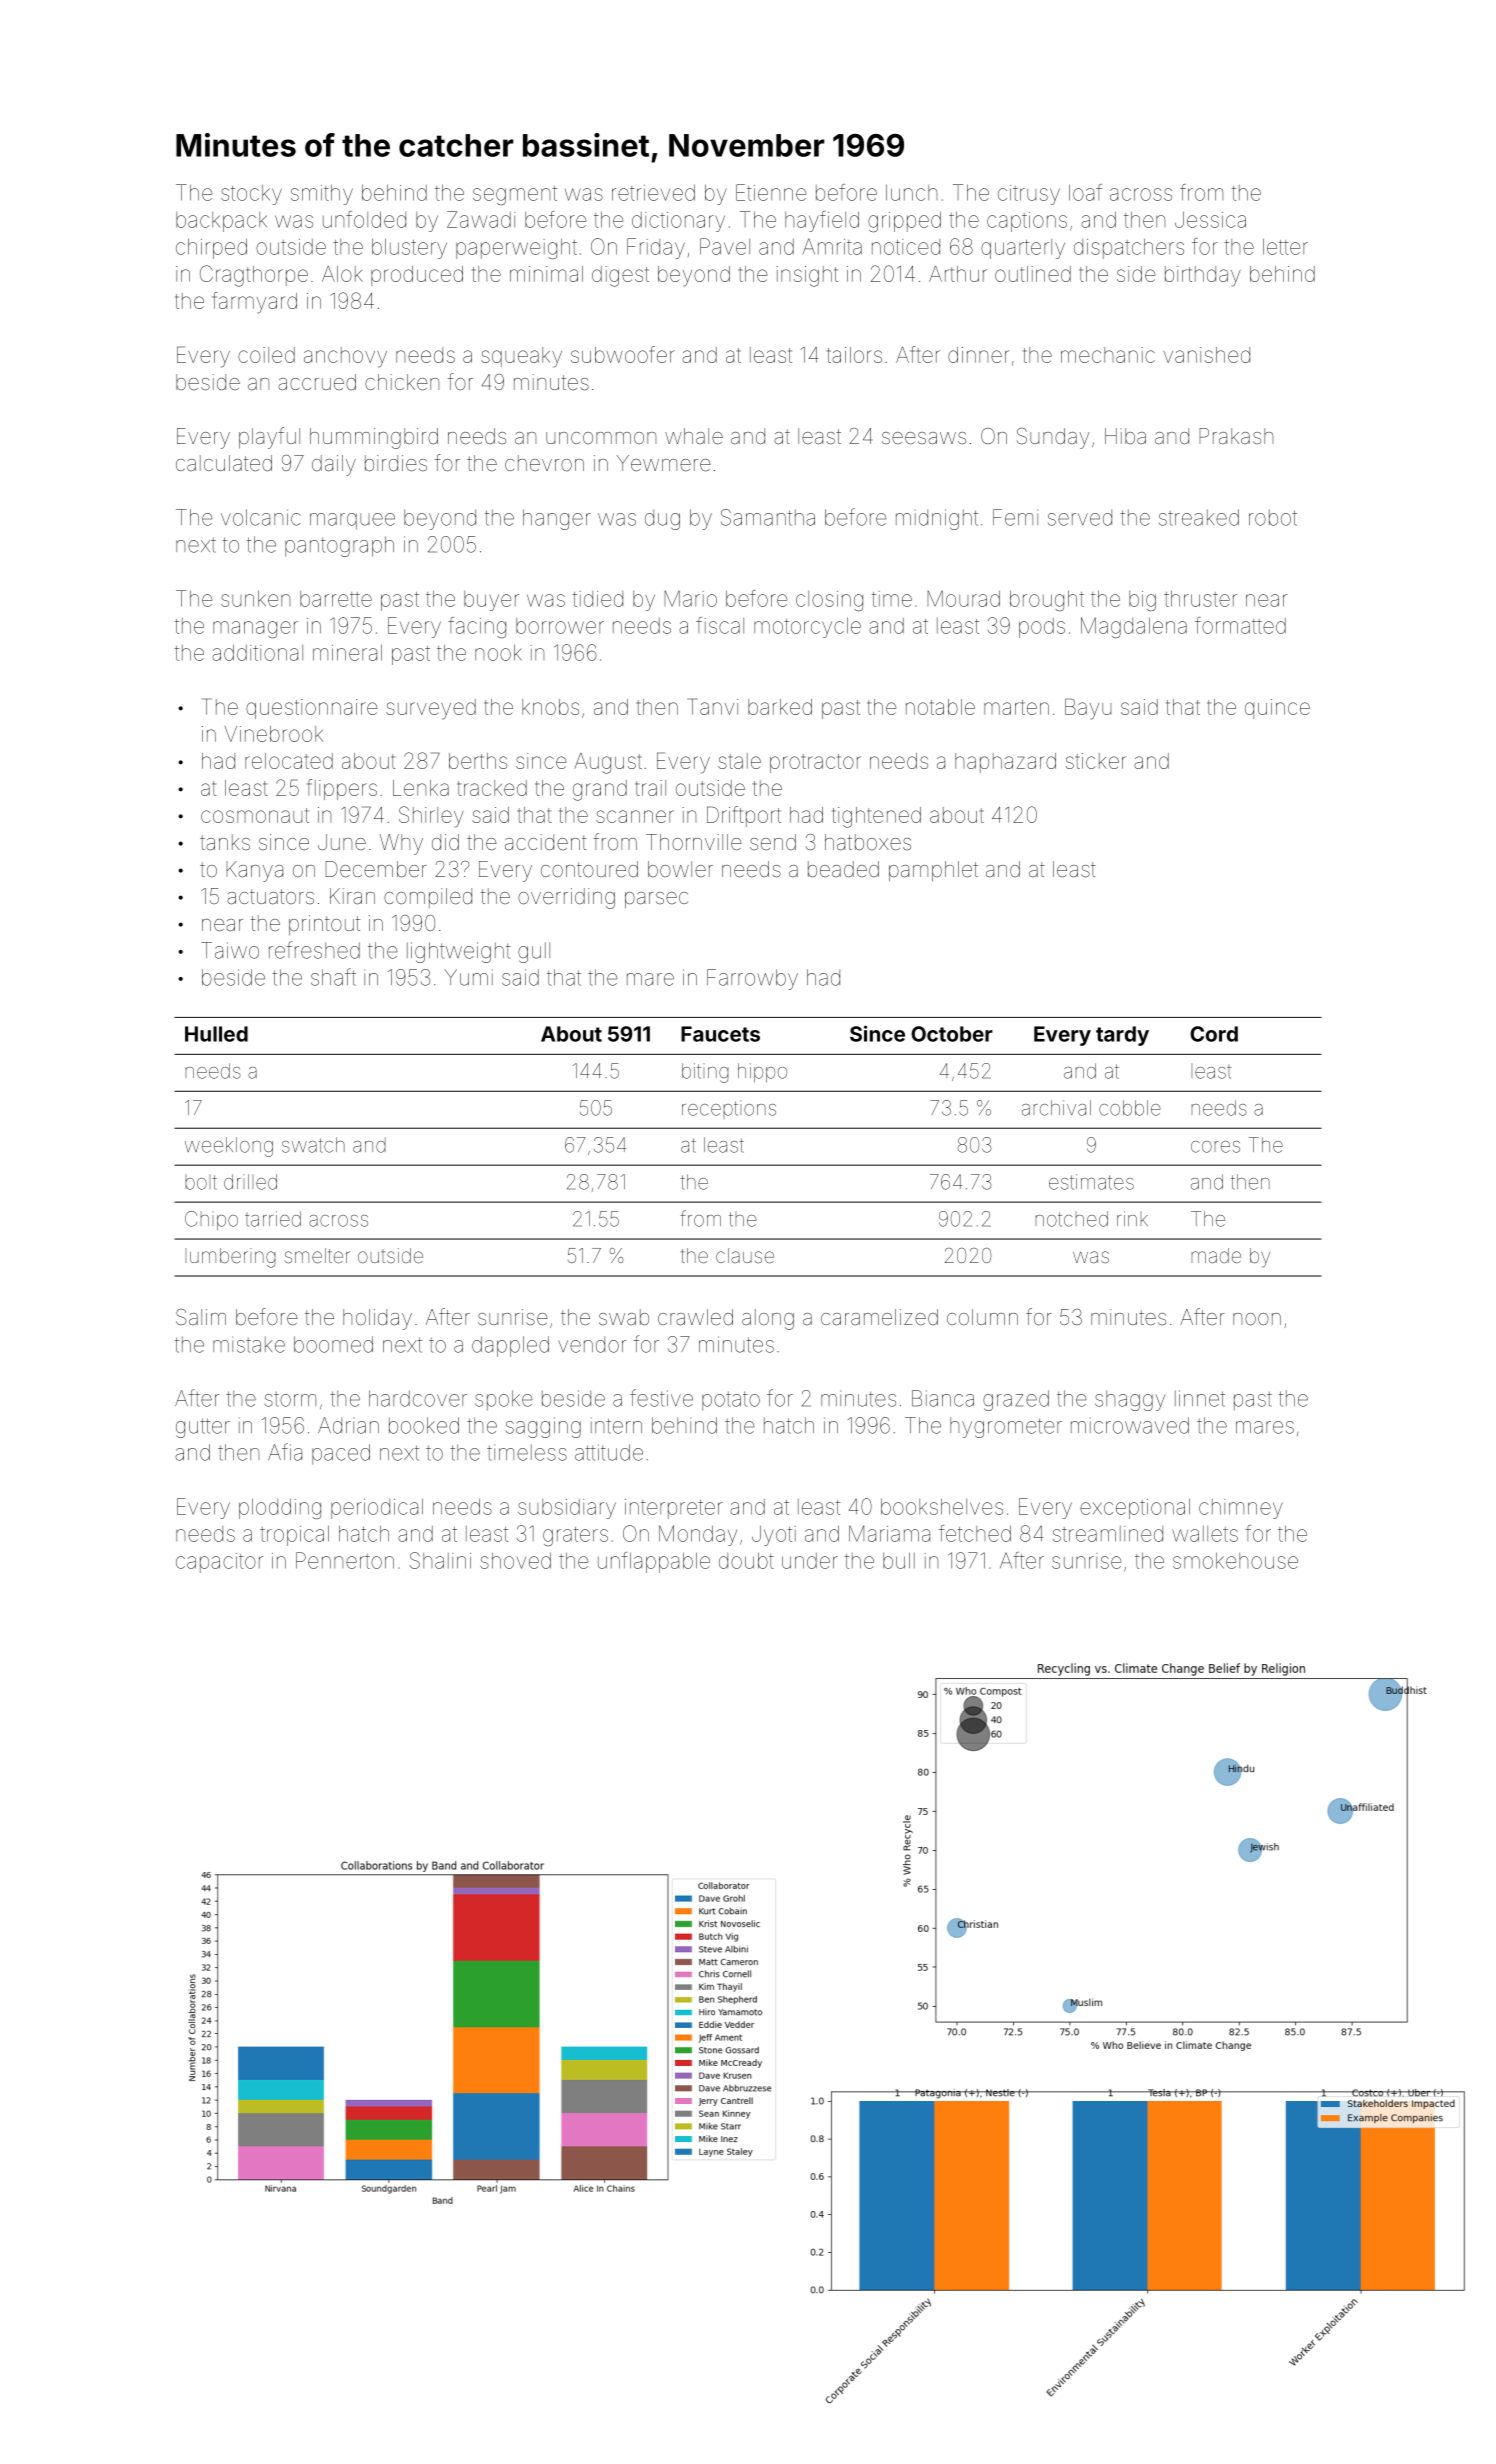  Describe the element at coordinates (324, 925) in the screenshot. I see `printout` at that location.
